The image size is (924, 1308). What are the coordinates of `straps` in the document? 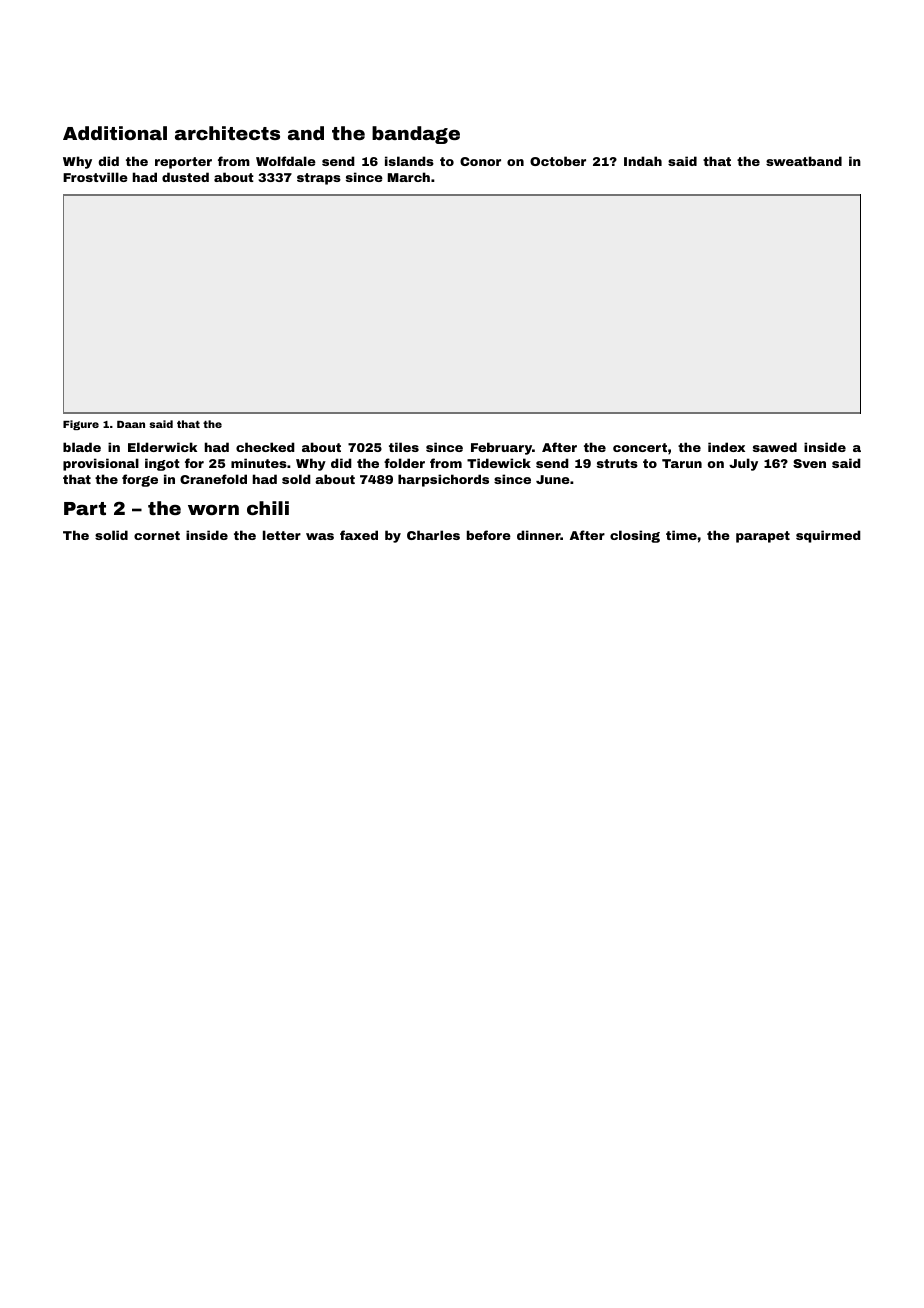 It's located at (319, 179).
